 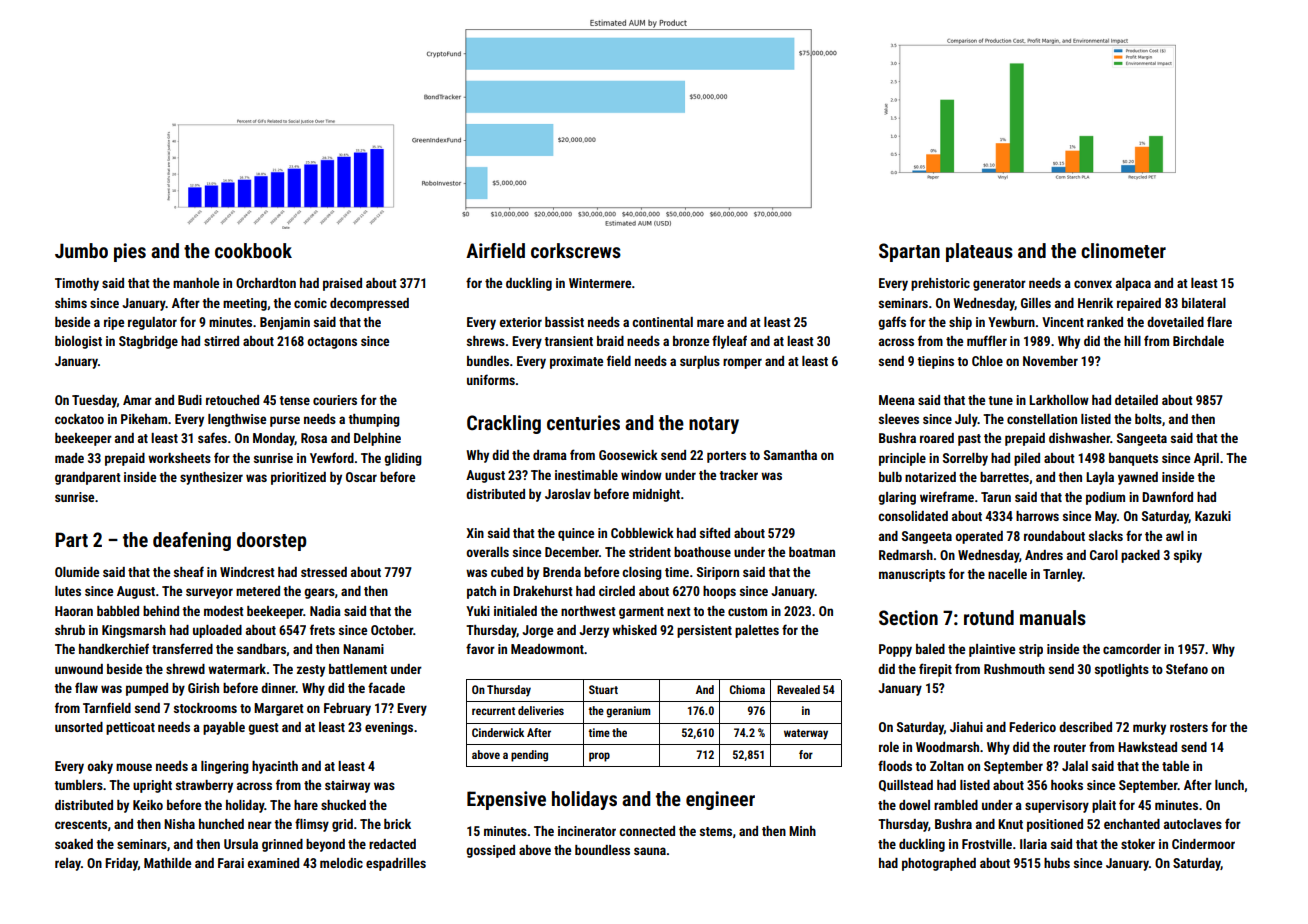 I want to click on cubed, so click(x=507, y=572).
